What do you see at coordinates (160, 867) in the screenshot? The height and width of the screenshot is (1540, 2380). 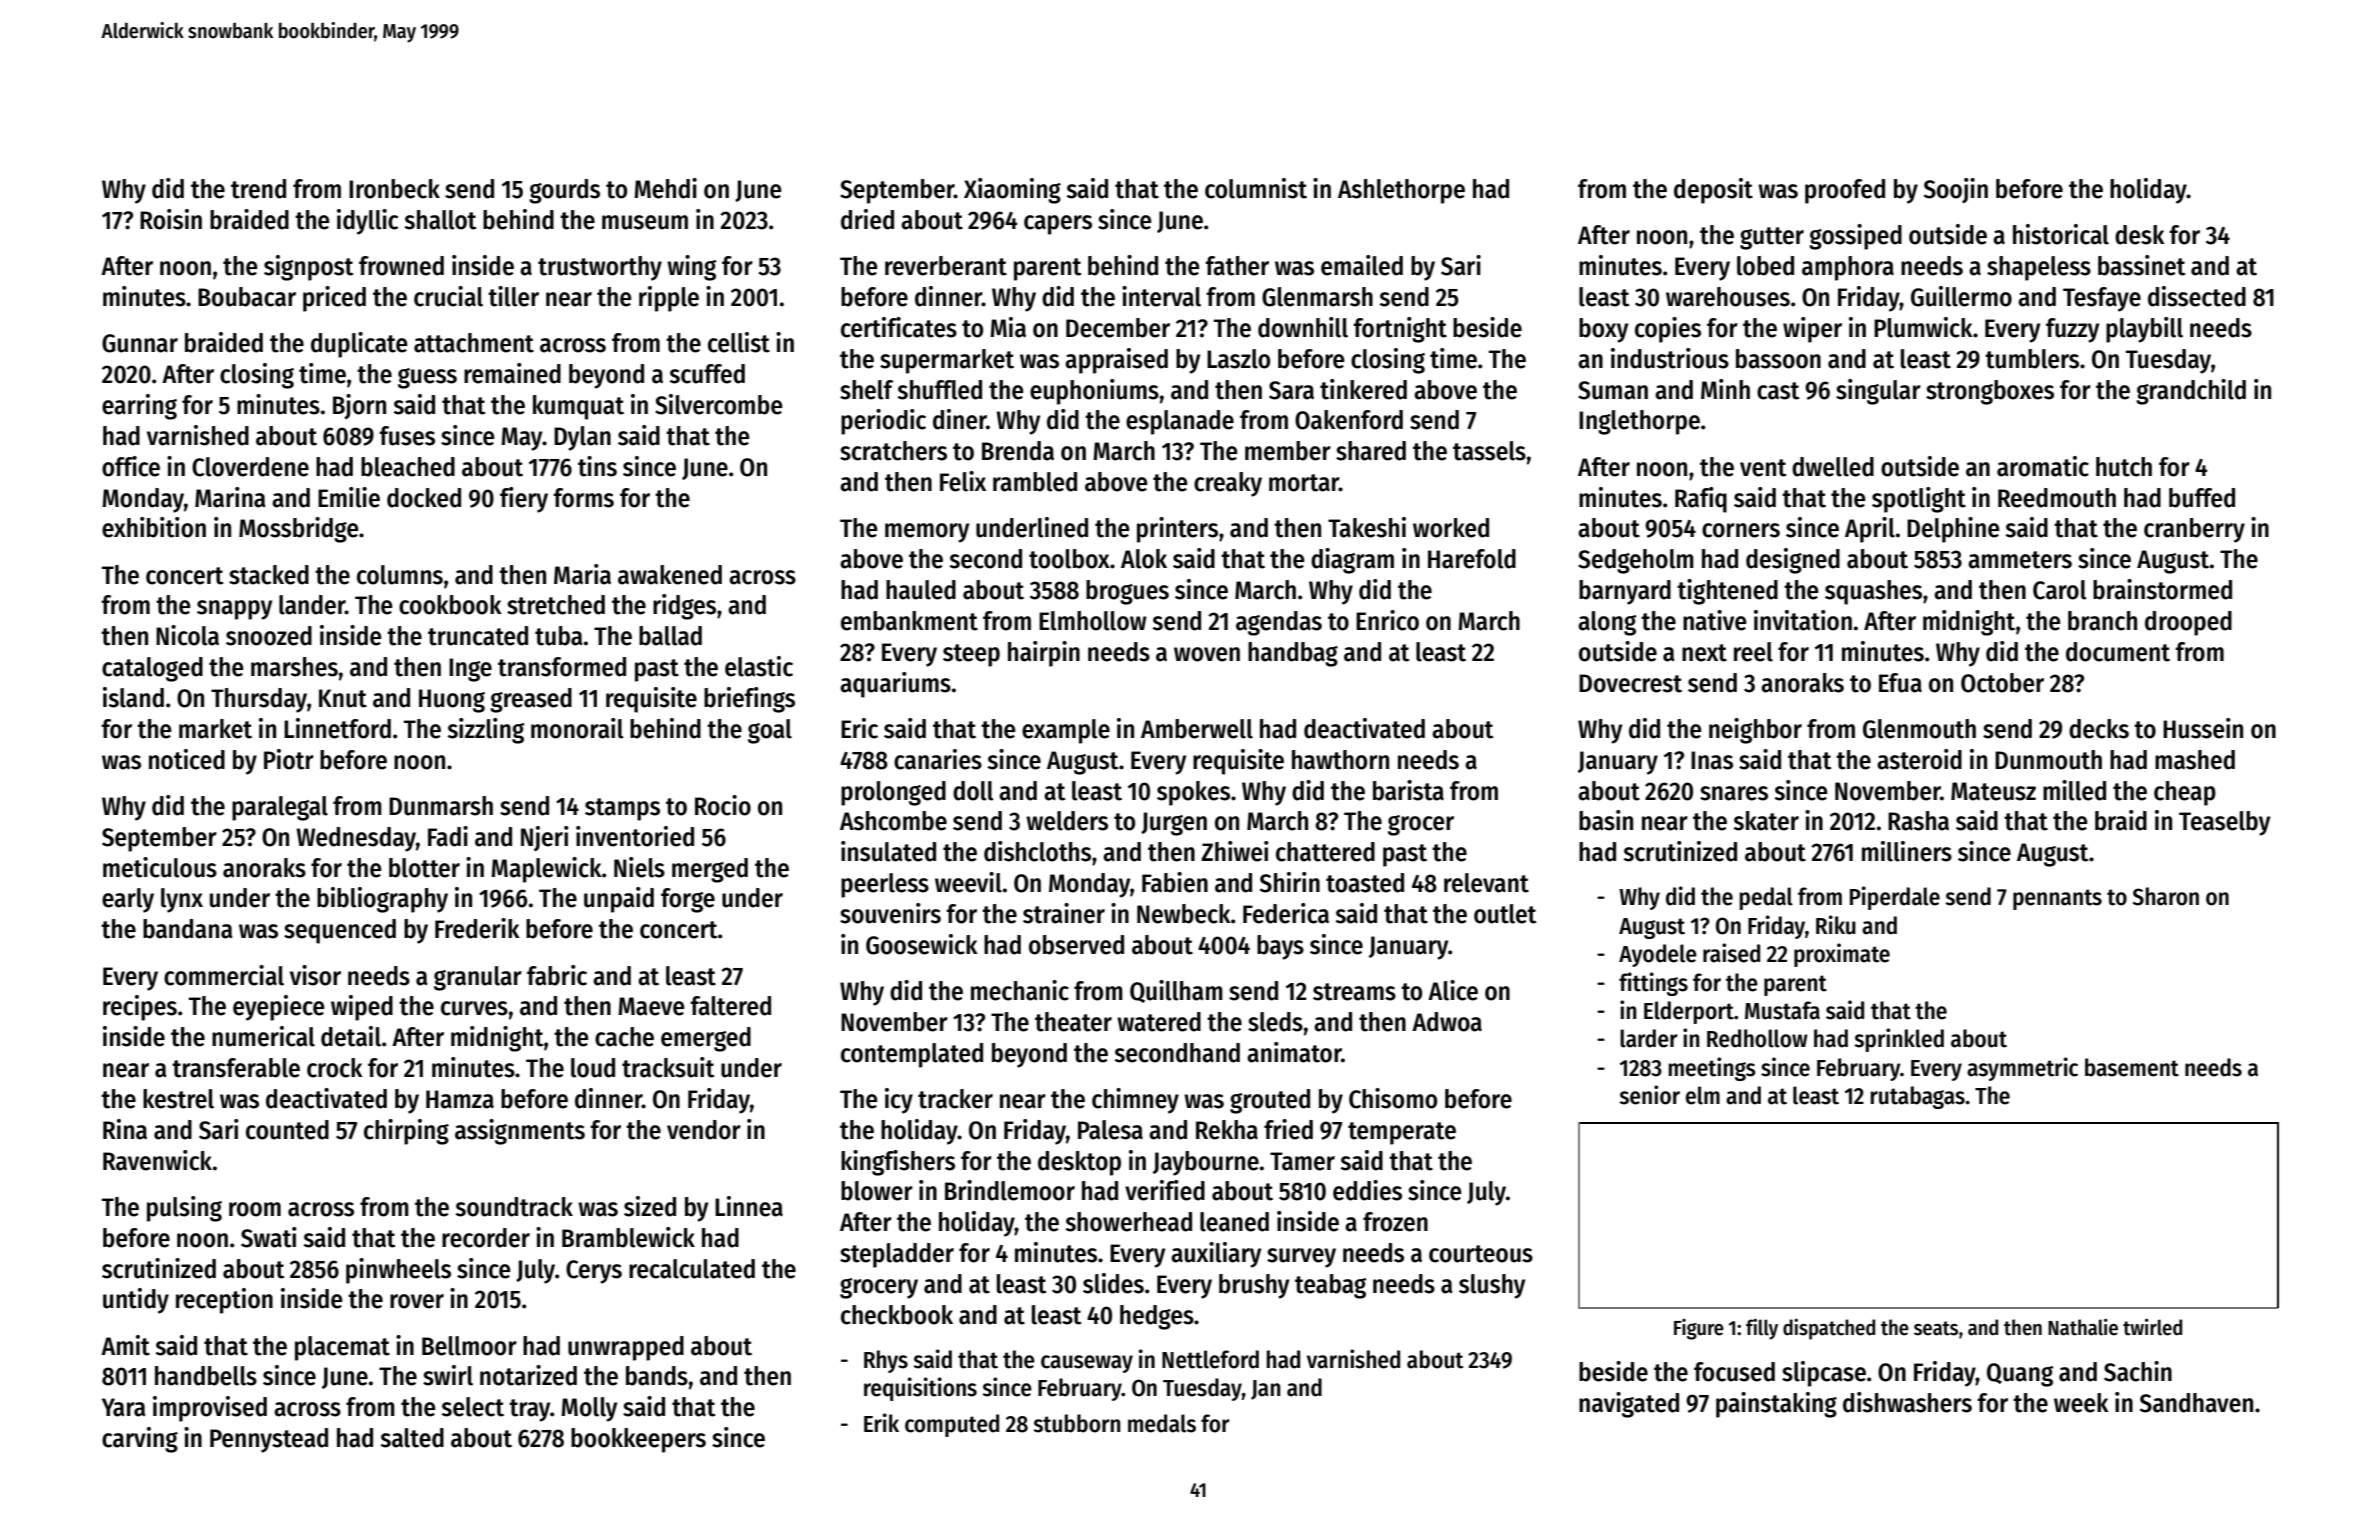 I see `meticulous` at bounding box center [160, 867].
